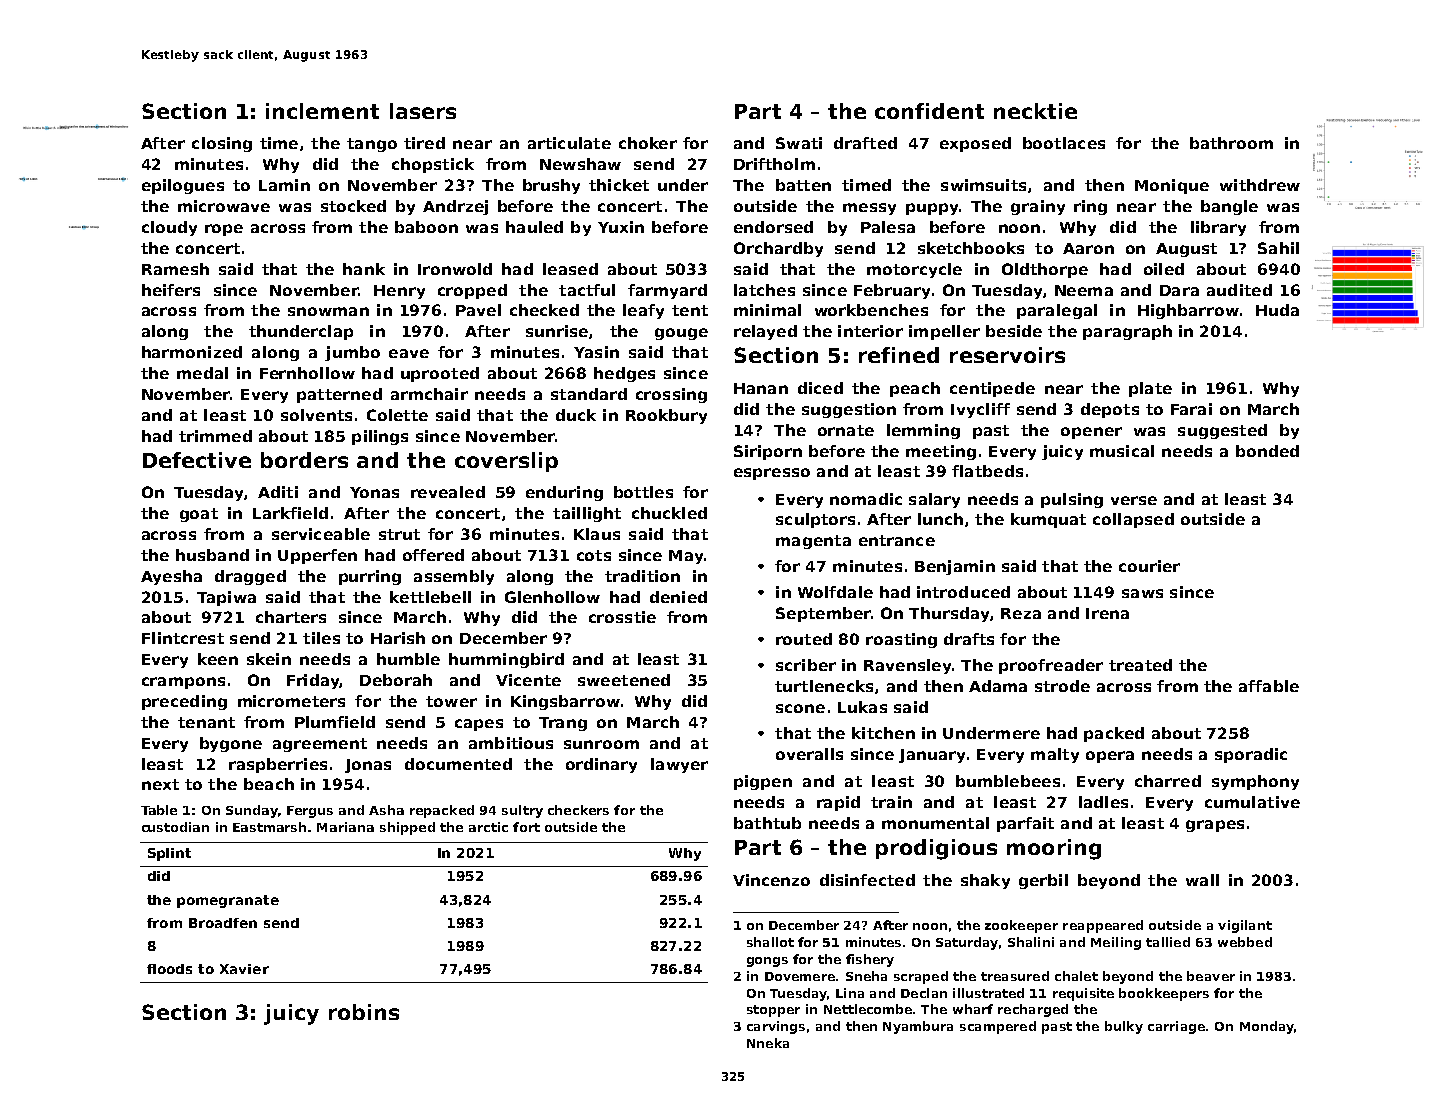 The width and height of the screenshot is (1441, 1113). I want to click on denied, so click(678, 597).
